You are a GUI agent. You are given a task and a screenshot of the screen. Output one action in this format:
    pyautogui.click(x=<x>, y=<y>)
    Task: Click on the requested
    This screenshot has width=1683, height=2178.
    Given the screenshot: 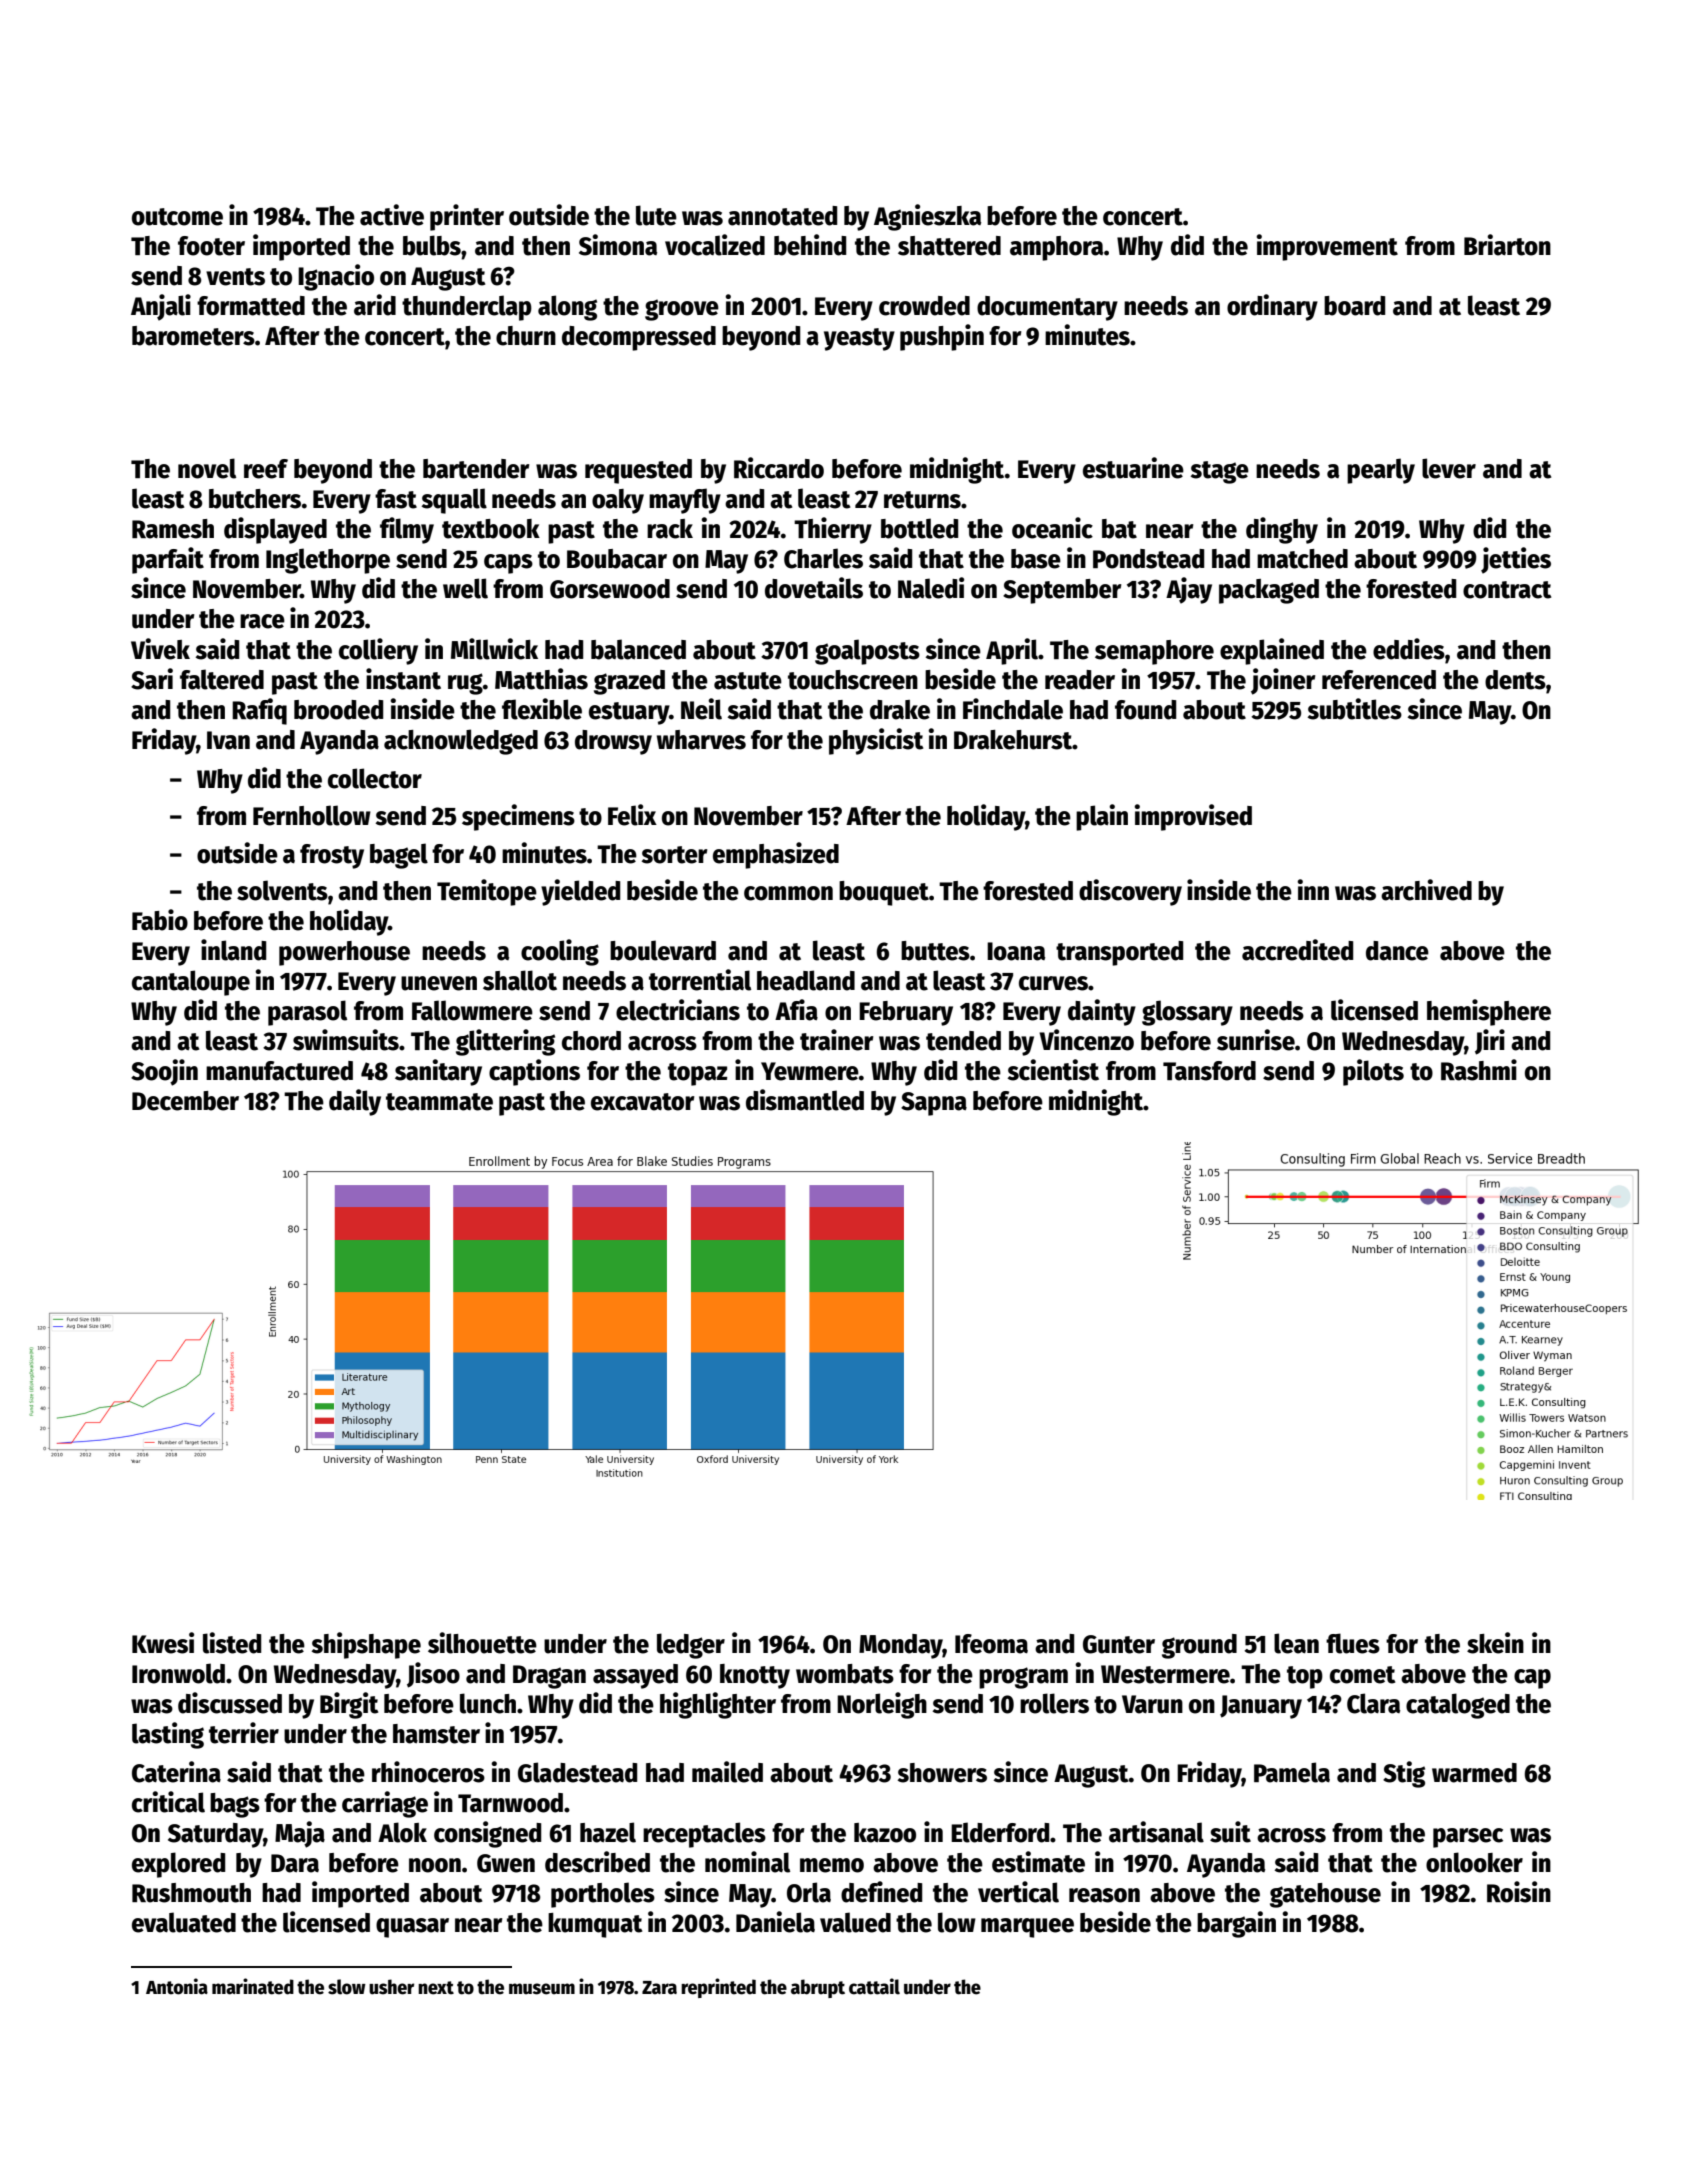 What is the action you would take?
    pyautogui.click(x=638, y=471)
